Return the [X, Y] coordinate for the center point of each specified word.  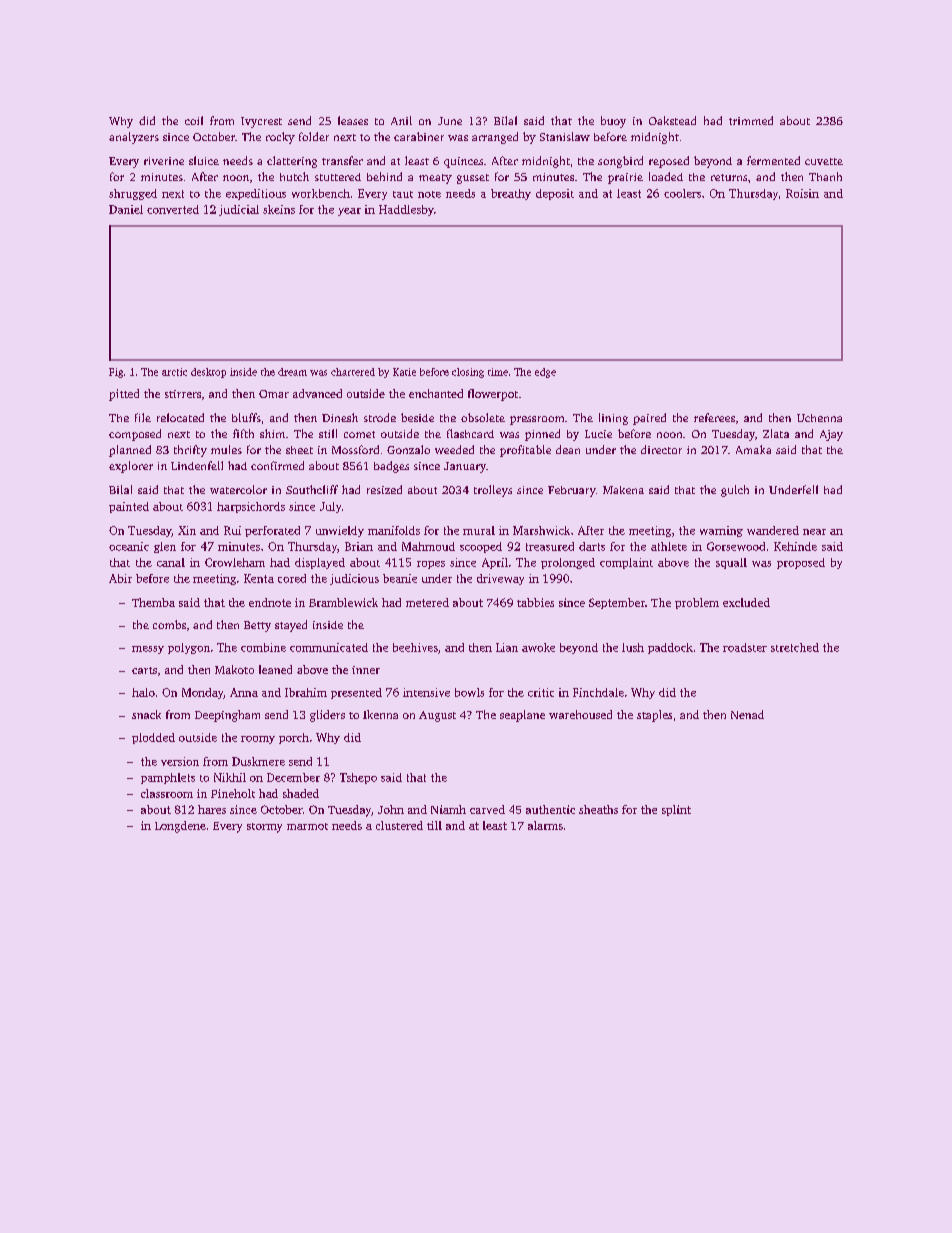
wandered [773, 530]
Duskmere [258, 761]
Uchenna [819, 418]
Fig [116, 373]
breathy [511, 194]
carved [487, 809]
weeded [454, 449]
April [495, 563]
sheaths [598, 809]
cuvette [824, 161]
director [661, 449]
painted [129, 507]
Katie [404, 372]
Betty [257, 626]
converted [173, 209]
